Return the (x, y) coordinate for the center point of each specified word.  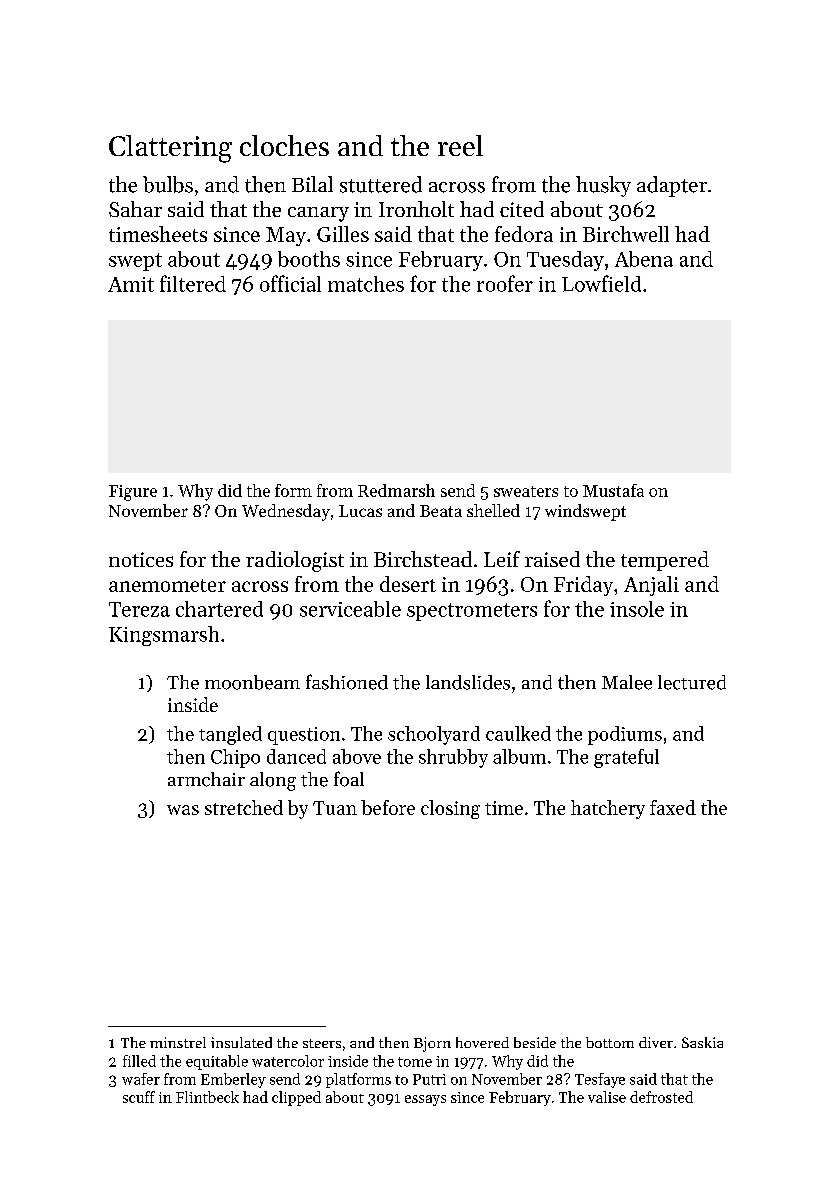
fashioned (347, 682)
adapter (672, 186)
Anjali (651, 586)
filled (139, 1061)
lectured (692, 682)
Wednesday (286, 512)
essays (425, 1100)
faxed (673, 807)
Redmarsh (396, 490)
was (183, 810)
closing (450, 809)
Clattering (170, 149)
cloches (284, 145)
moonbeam (252, 682)
